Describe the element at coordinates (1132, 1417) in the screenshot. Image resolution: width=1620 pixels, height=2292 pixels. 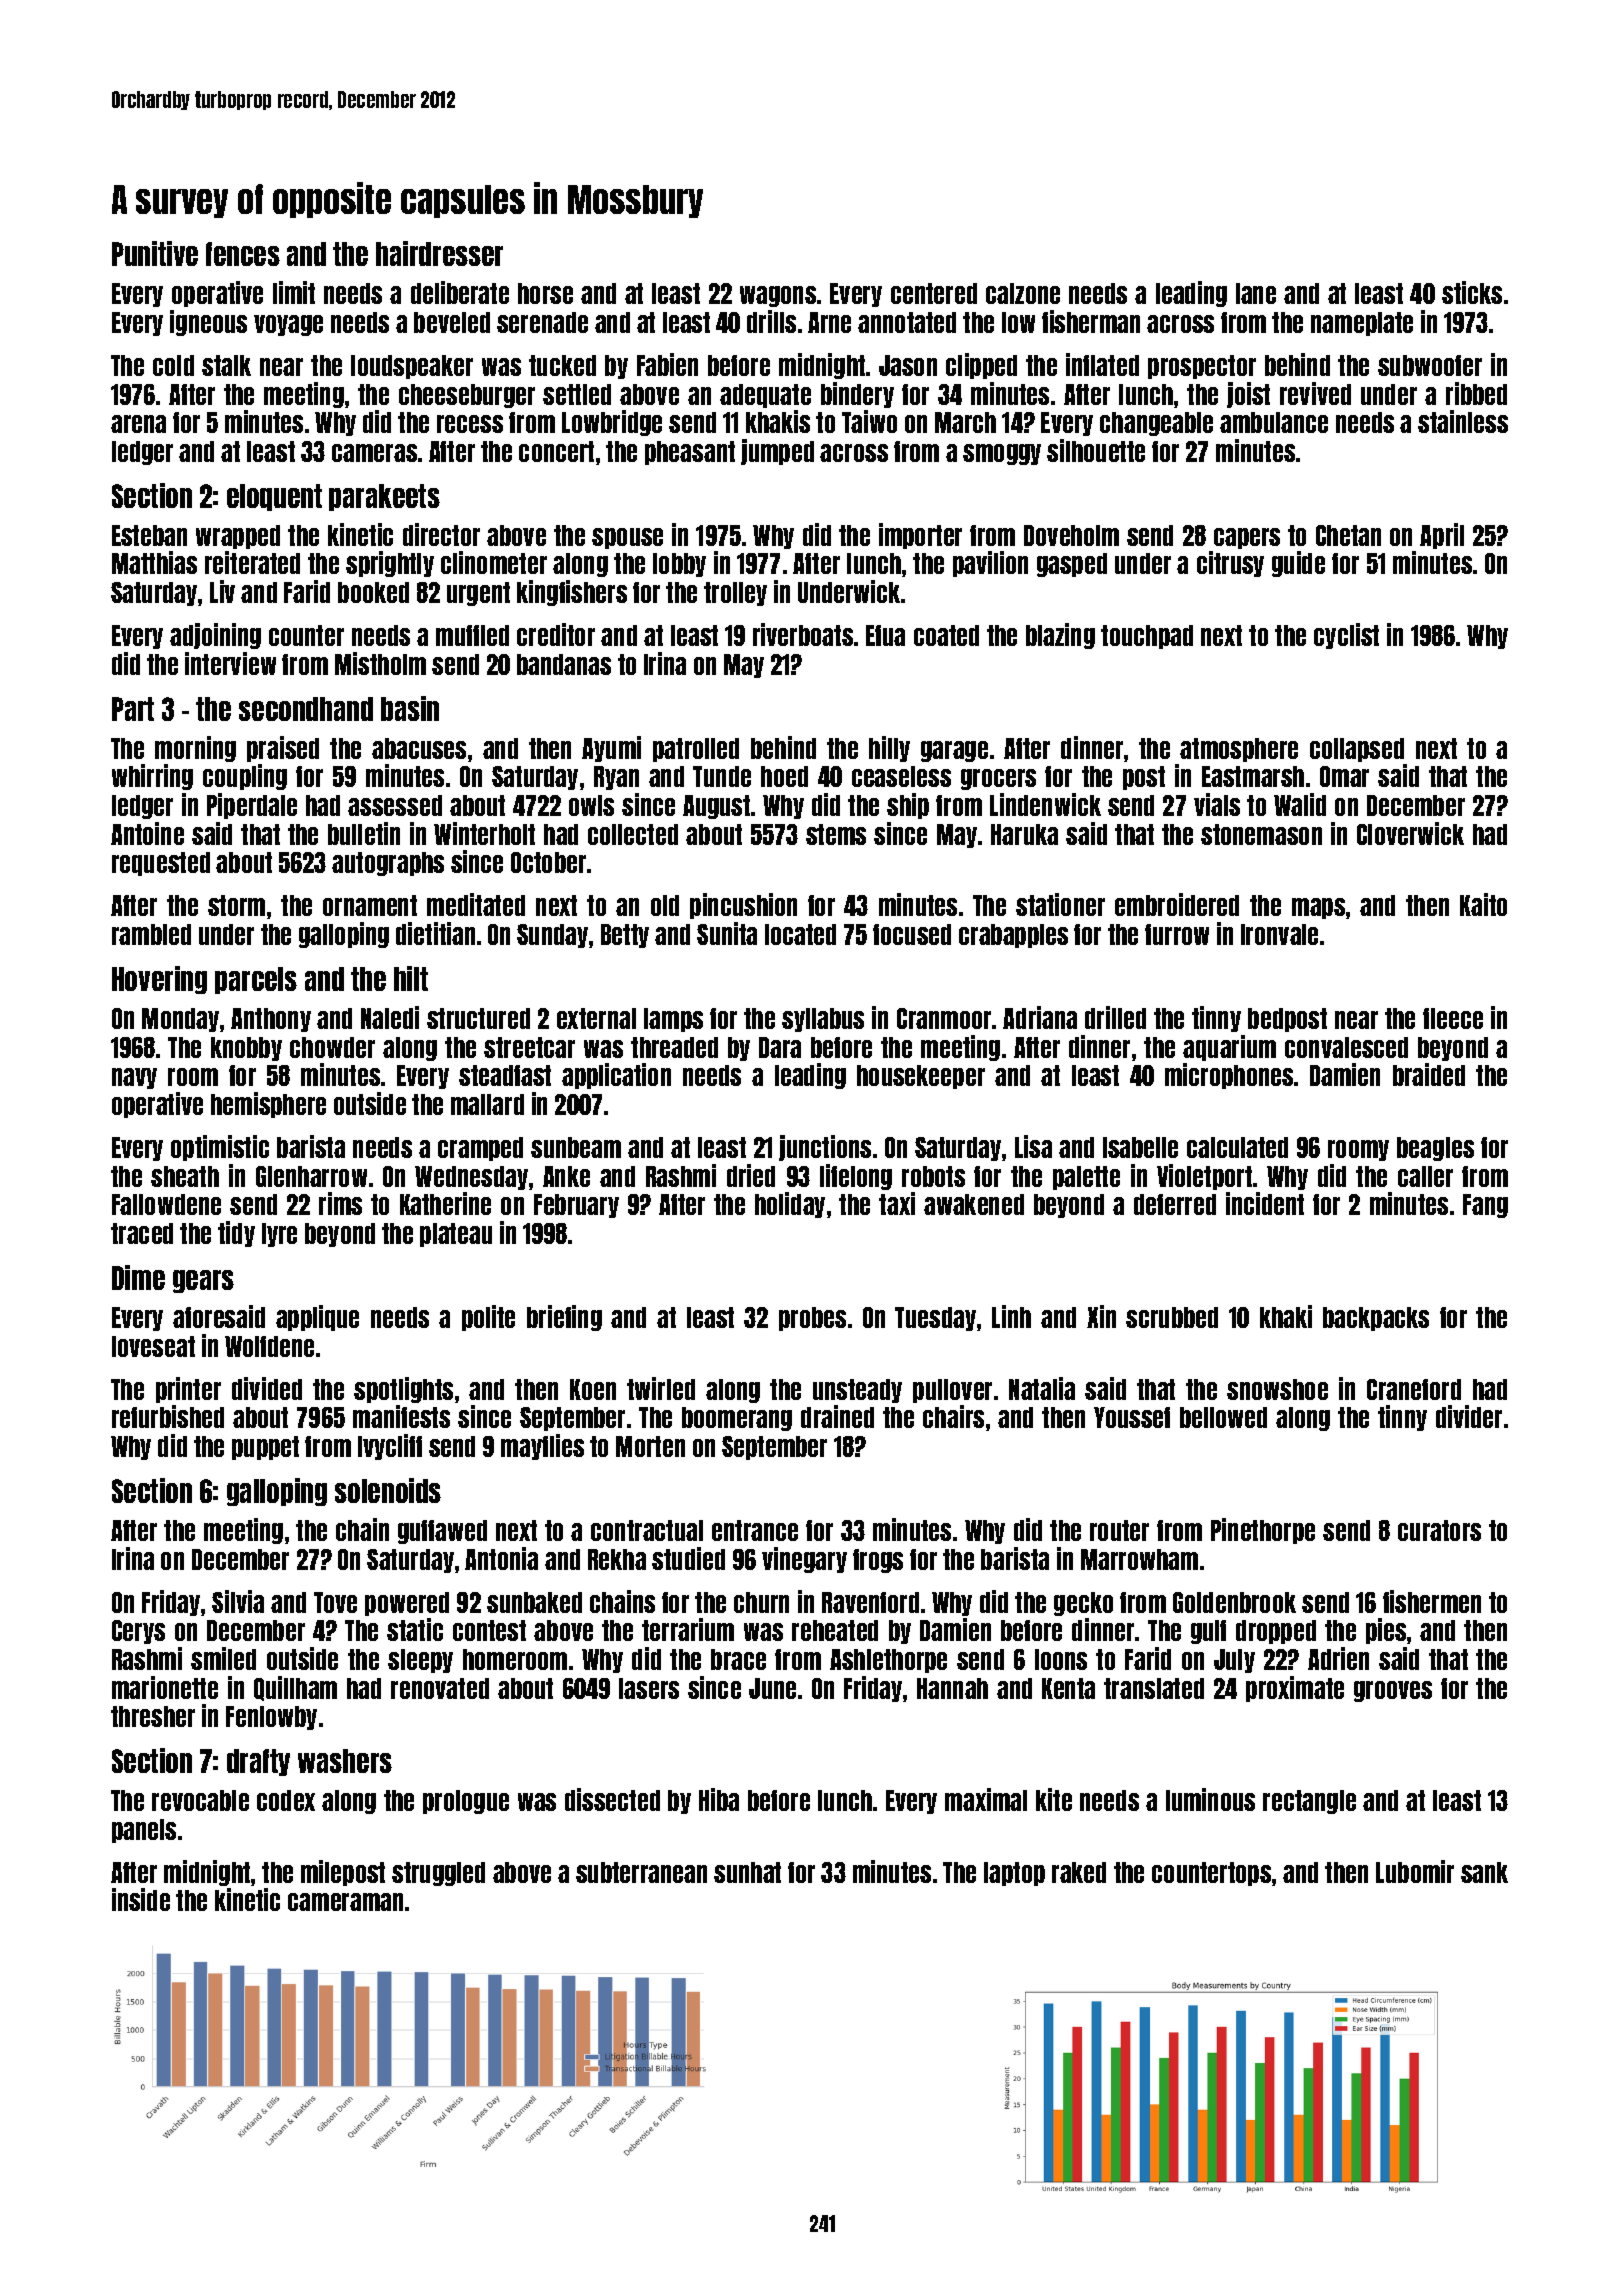
I see `Youssef` at that location.
